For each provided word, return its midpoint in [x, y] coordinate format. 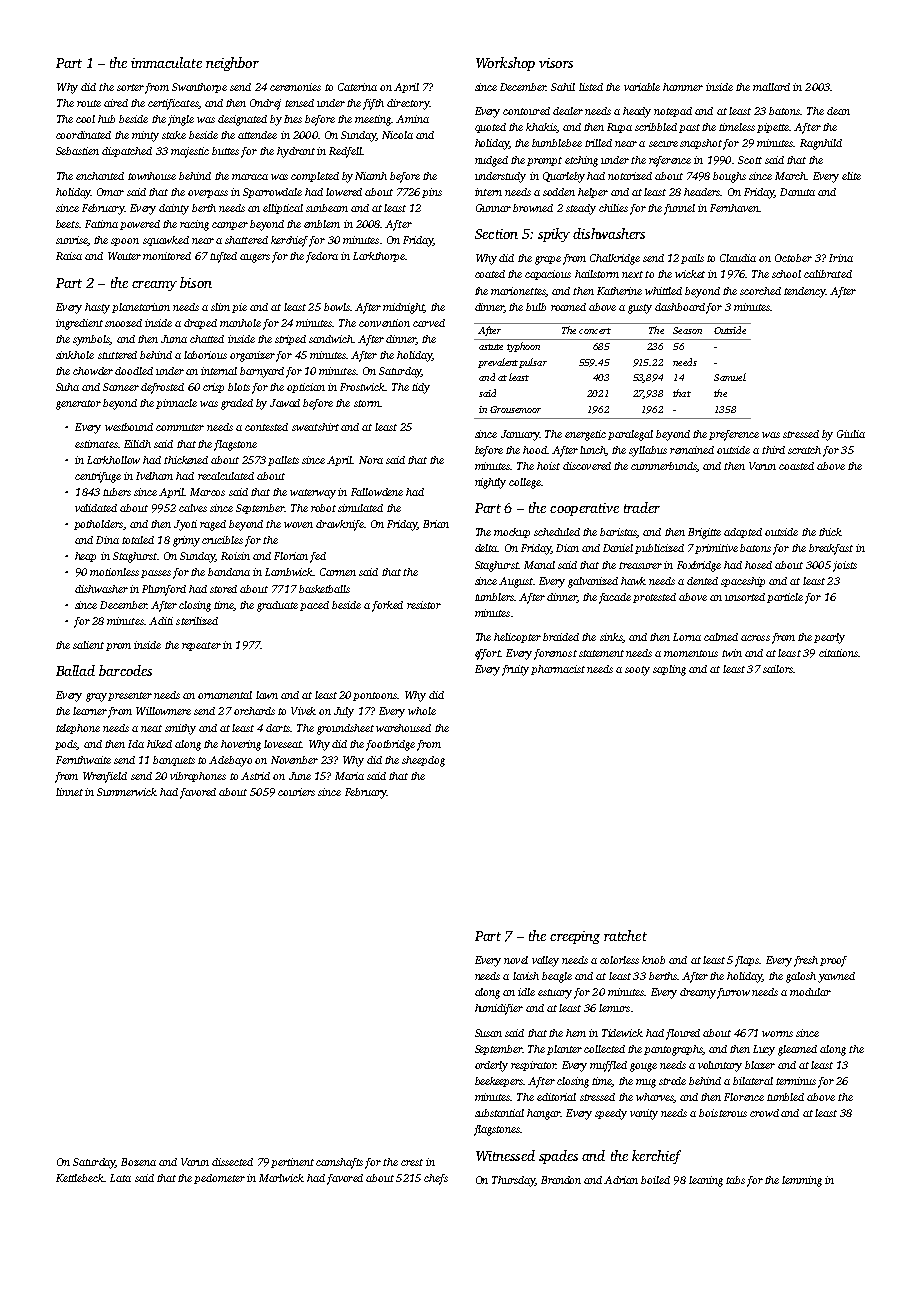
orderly [491, 1066]
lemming [802, 1181]
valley [545, 961]
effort [487, 654]
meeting [373, 120]
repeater [201, 646]
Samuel [730, 377]
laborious [205, 355]
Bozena [138, 1162]
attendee [257, 135]
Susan [488, 1033]
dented [702, 581]
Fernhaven [734, 208]
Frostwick [362, 387]
